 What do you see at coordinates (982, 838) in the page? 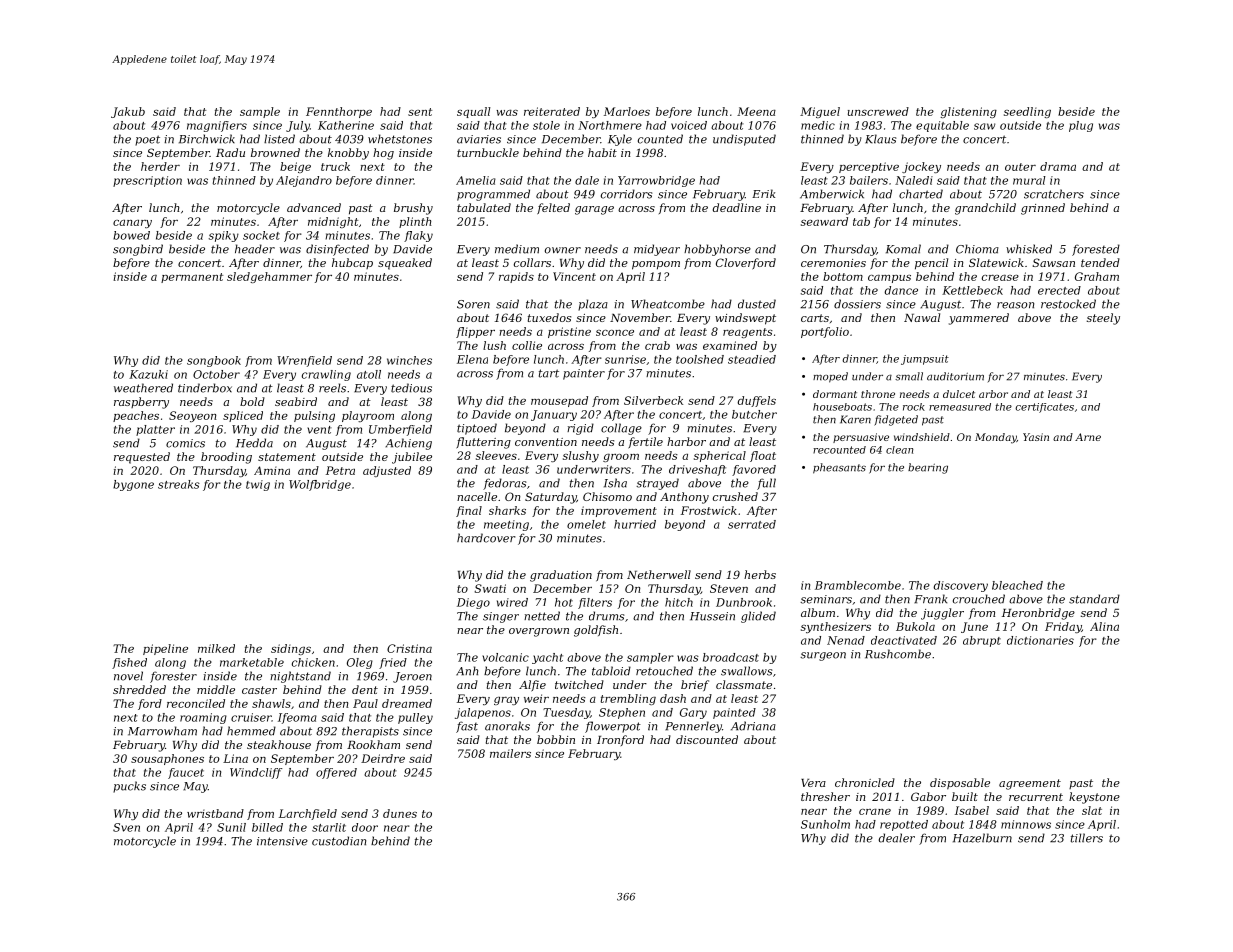
I see `Hazelburn` at bounding box center [982, 838].
